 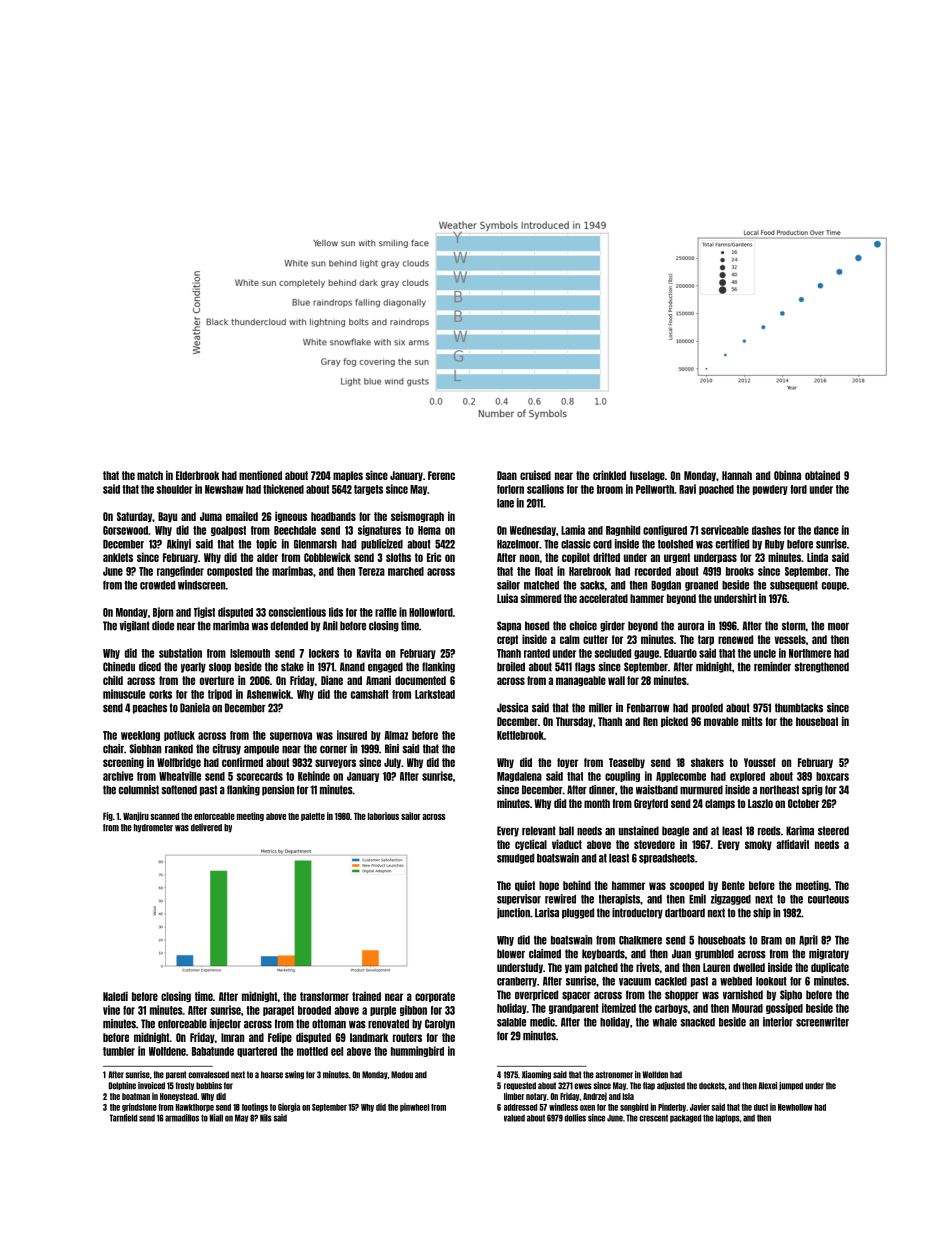 What do you see at coordinates (542, 1022) in the screenshot?
I see `medic` at bounding box center [542, 1022].
